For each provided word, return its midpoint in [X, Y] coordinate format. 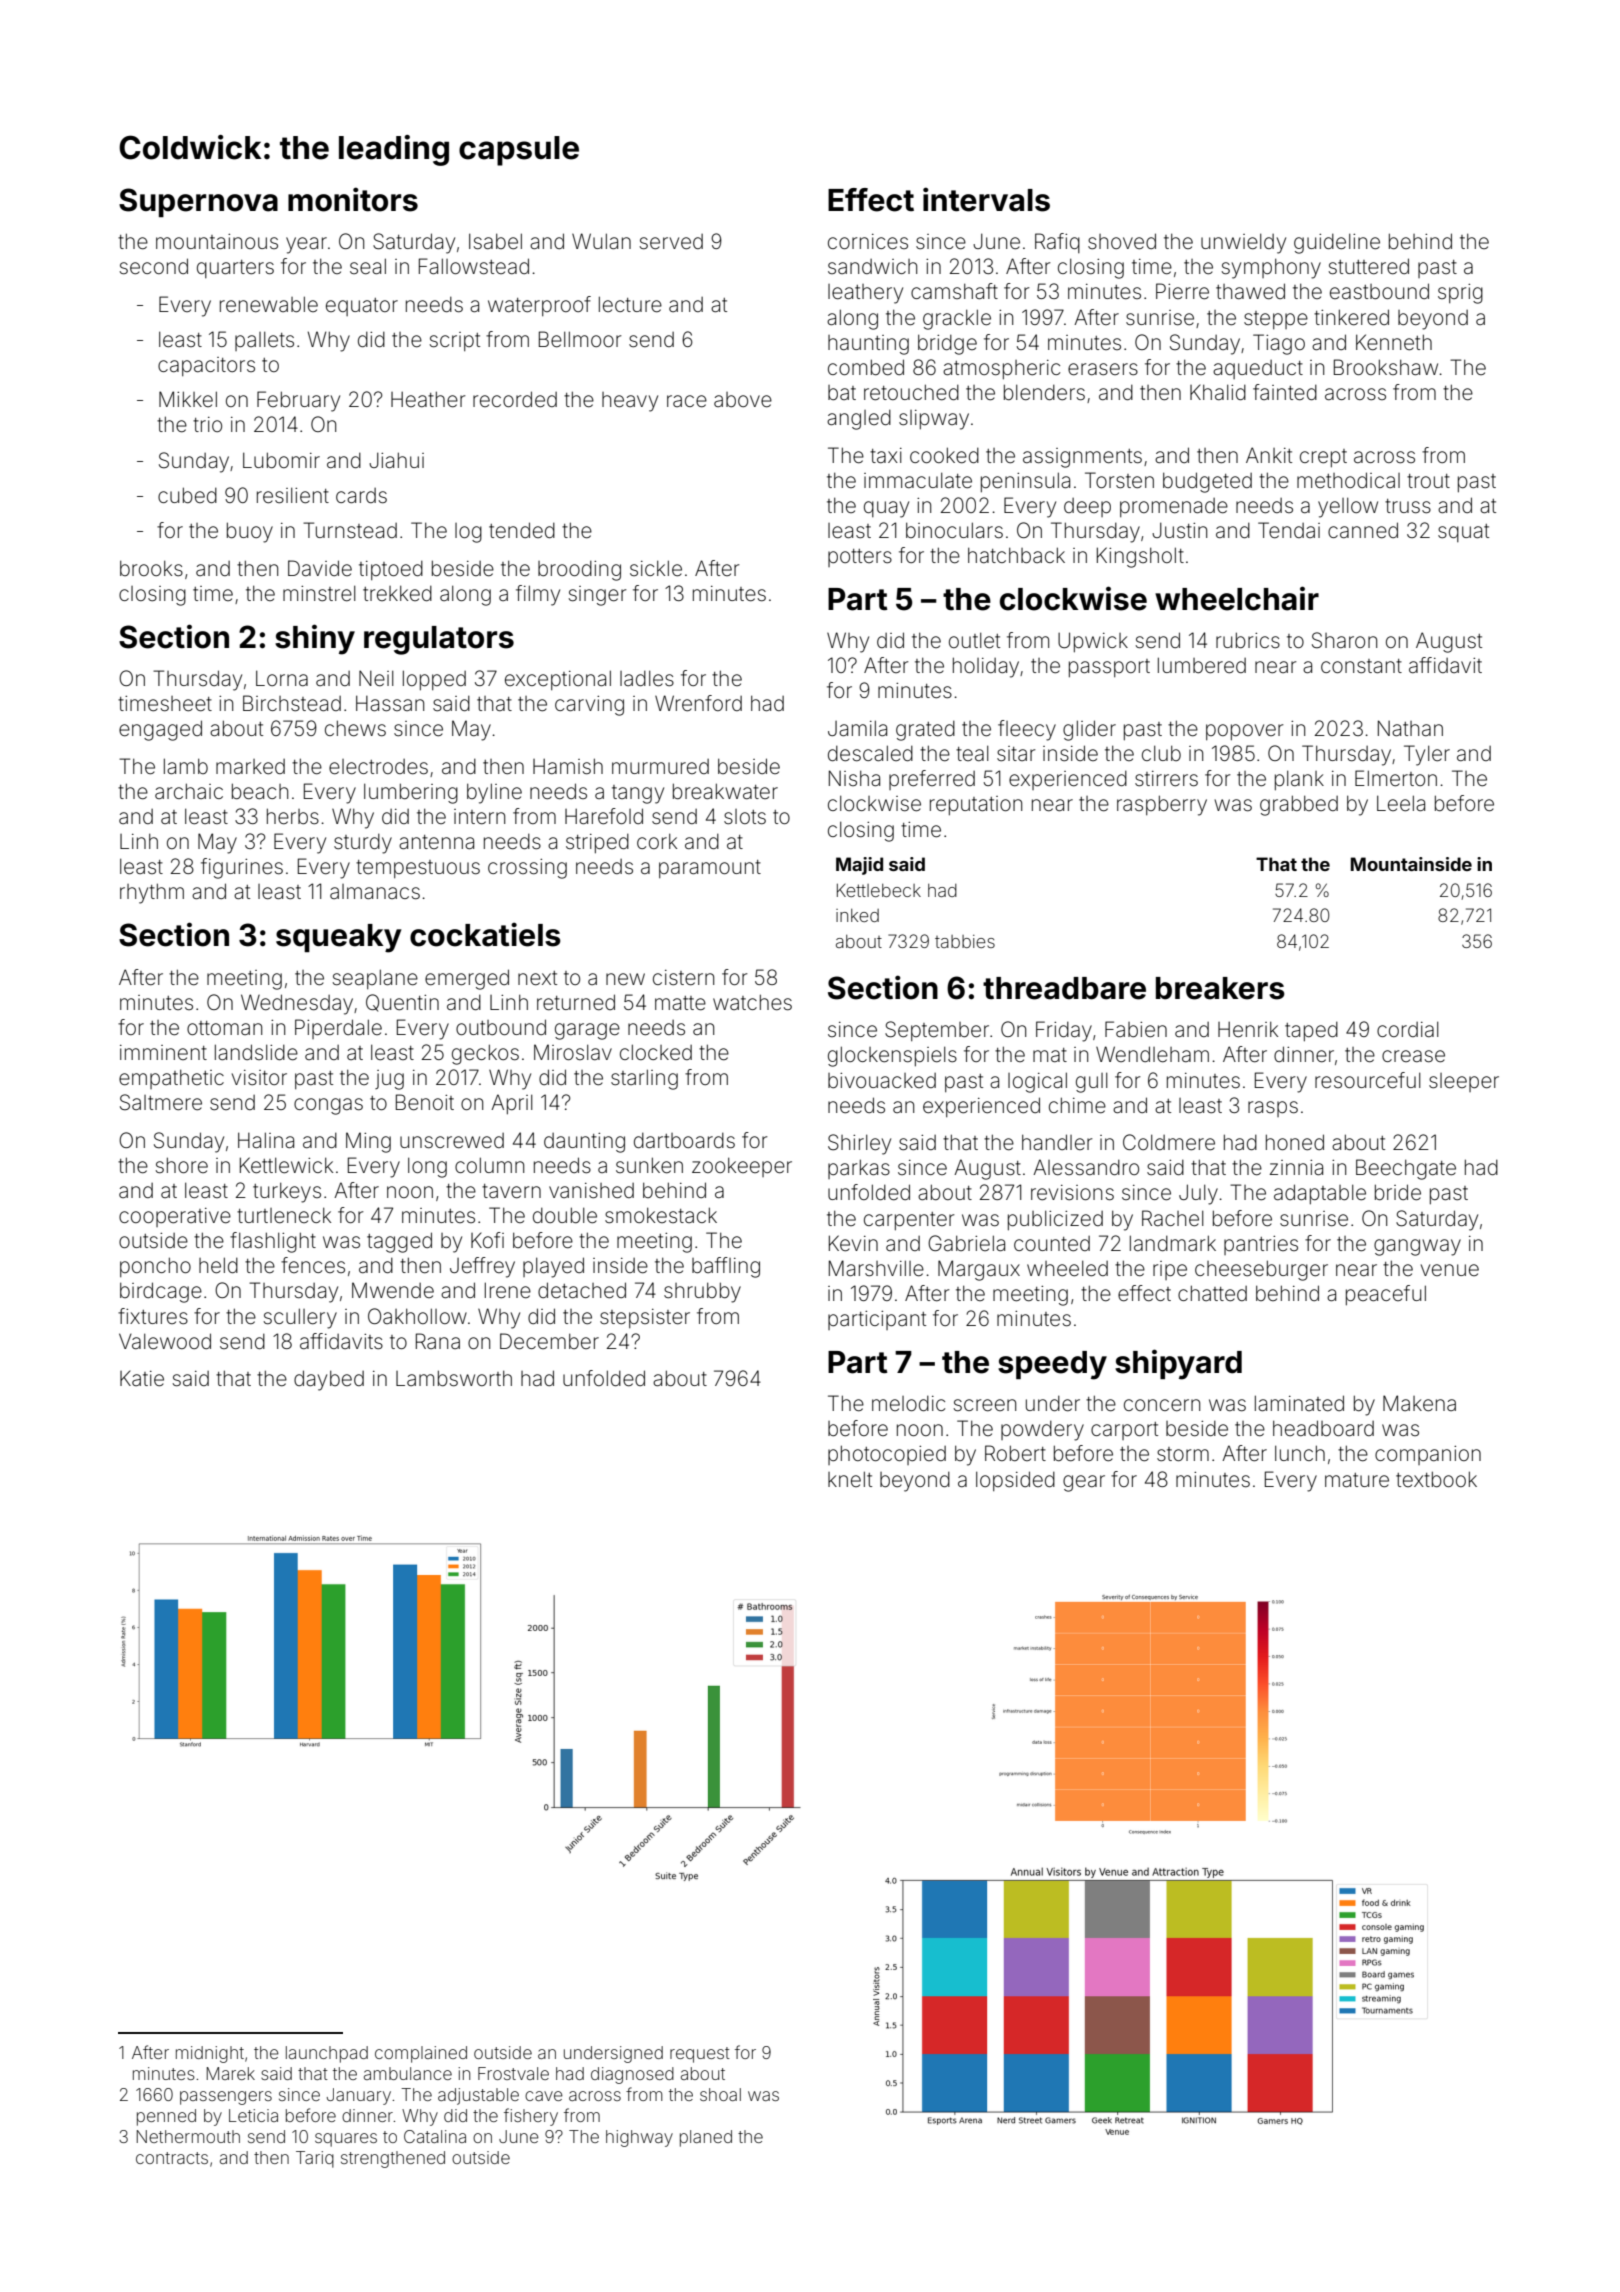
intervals [986, 199]
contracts [172, 2158]
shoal [720, 2094]
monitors [353, 199]
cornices [868, 242]
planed [706, 2138]
